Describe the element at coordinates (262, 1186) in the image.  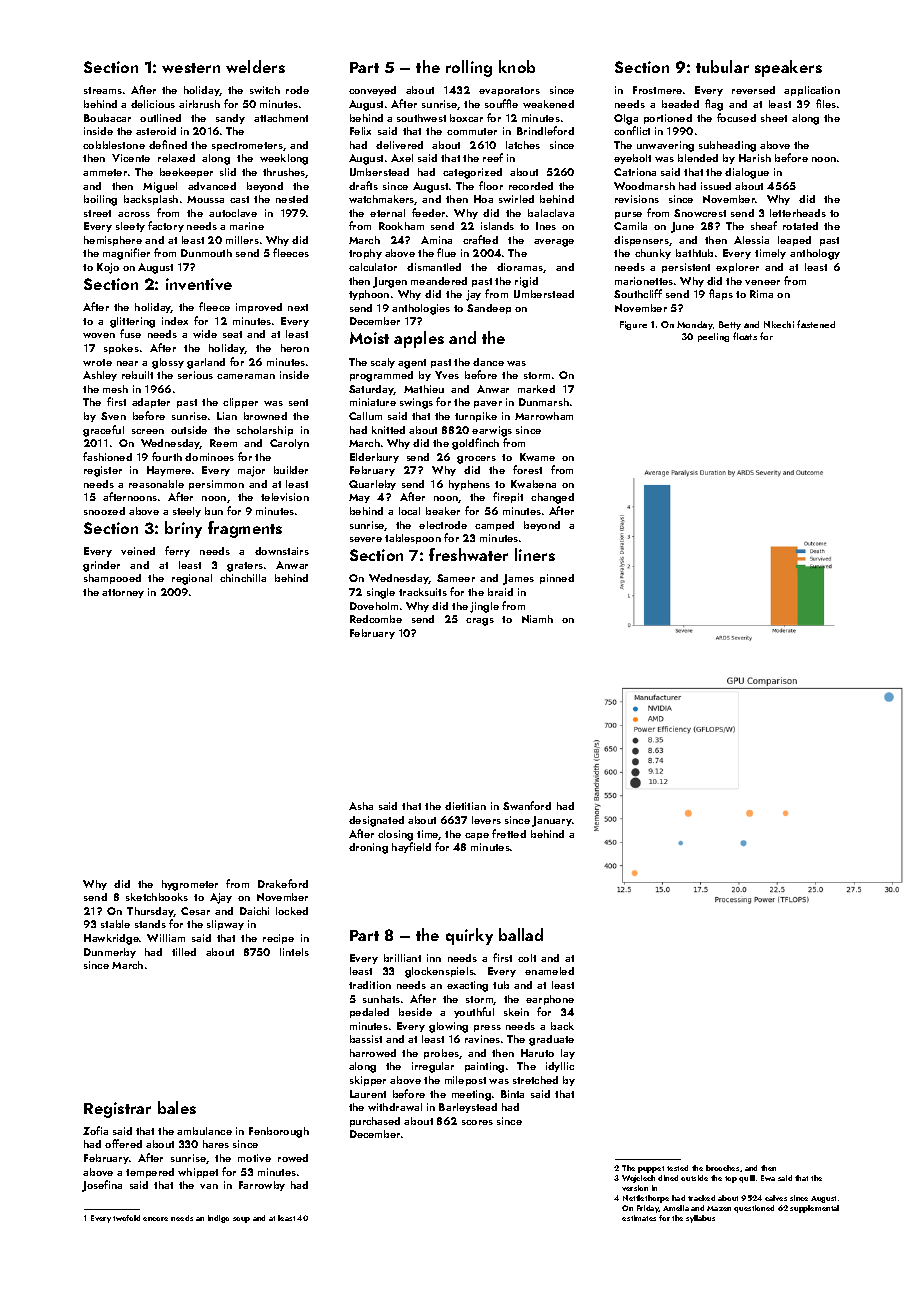
I see `Farrowby` at that location.
